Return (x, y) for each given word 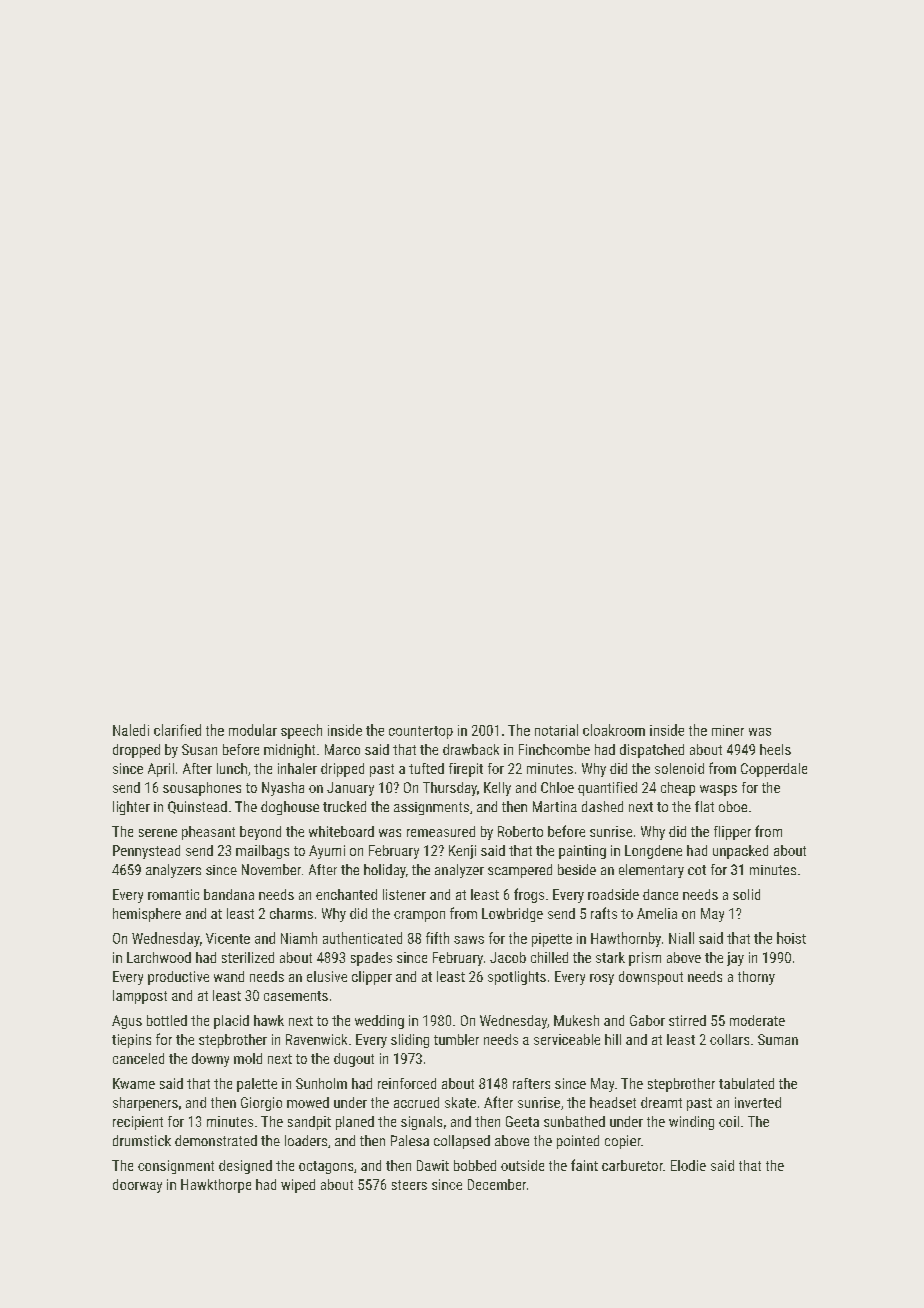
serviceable (567, 1039)
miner (728, 730)
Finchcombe (554, 749)
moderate (757, 1020)
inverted (758, 1102)
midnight (289, 751)
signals (421, 1123)
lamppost (140, 997)
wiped (298, 1186)
